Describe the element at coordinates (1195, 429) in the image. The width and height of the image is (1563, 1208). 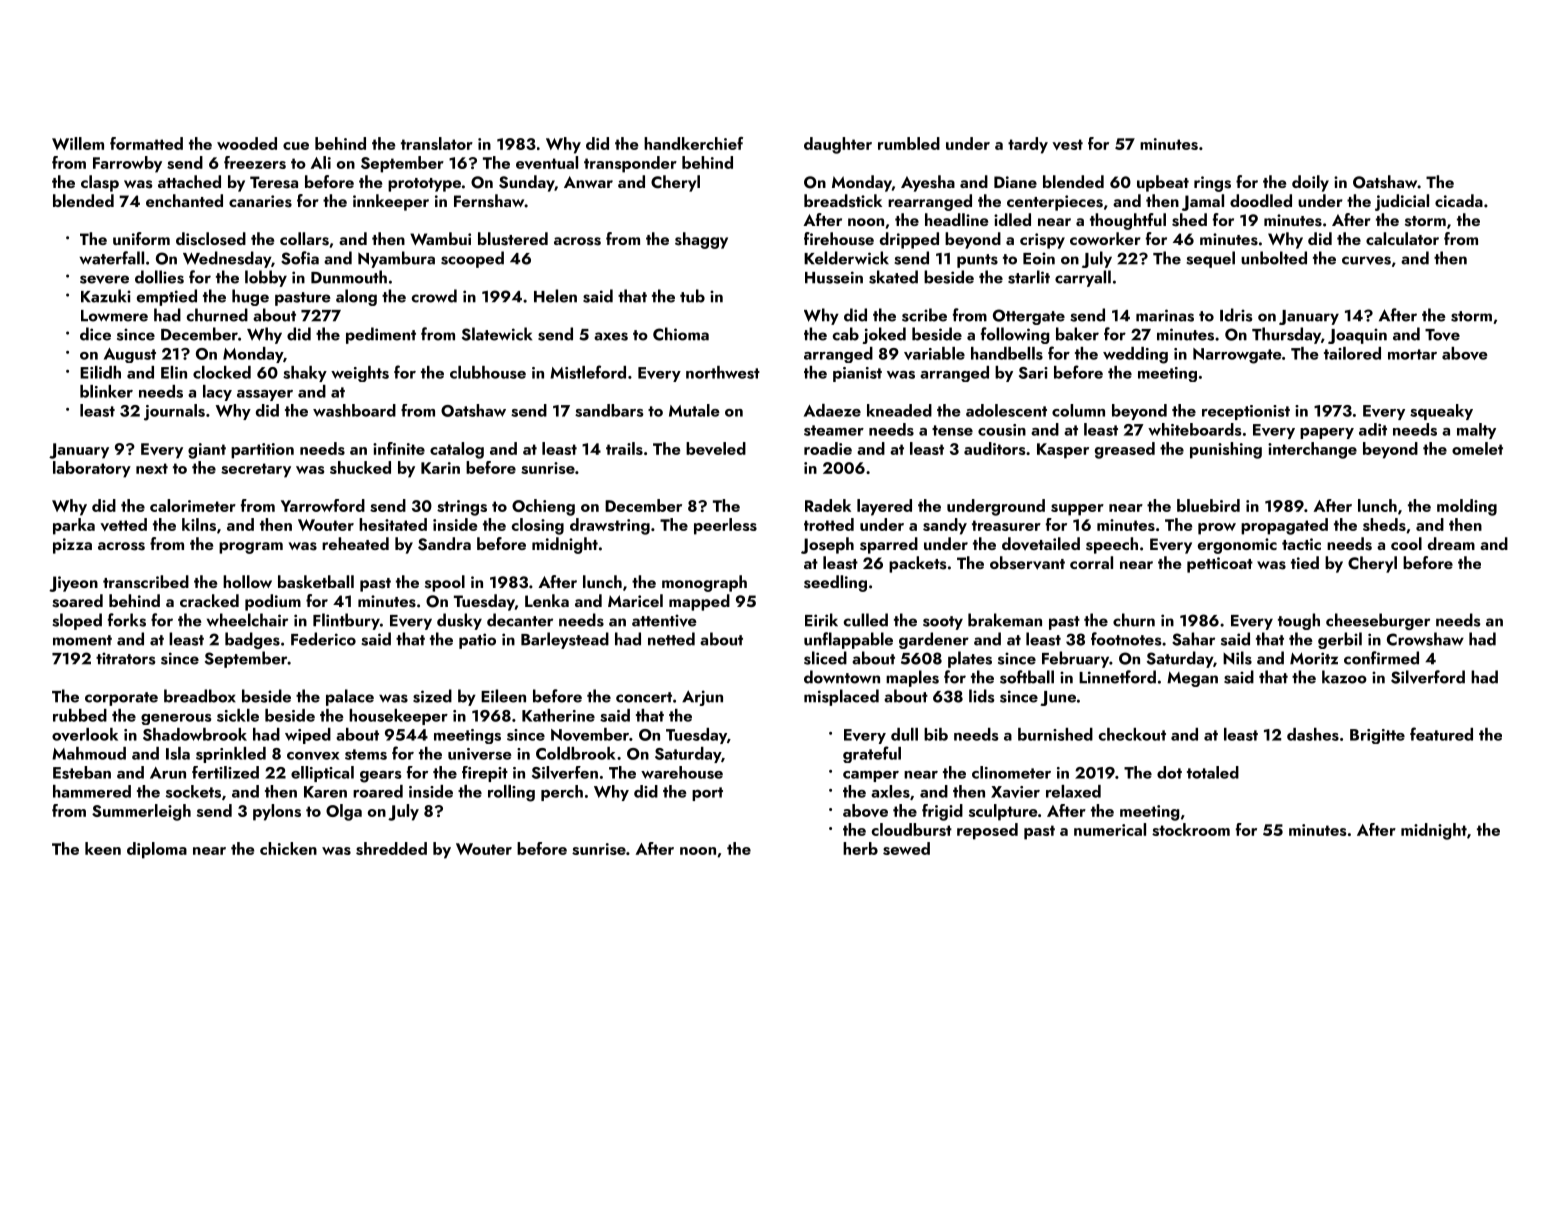
I see `whiteboards` at that location.
